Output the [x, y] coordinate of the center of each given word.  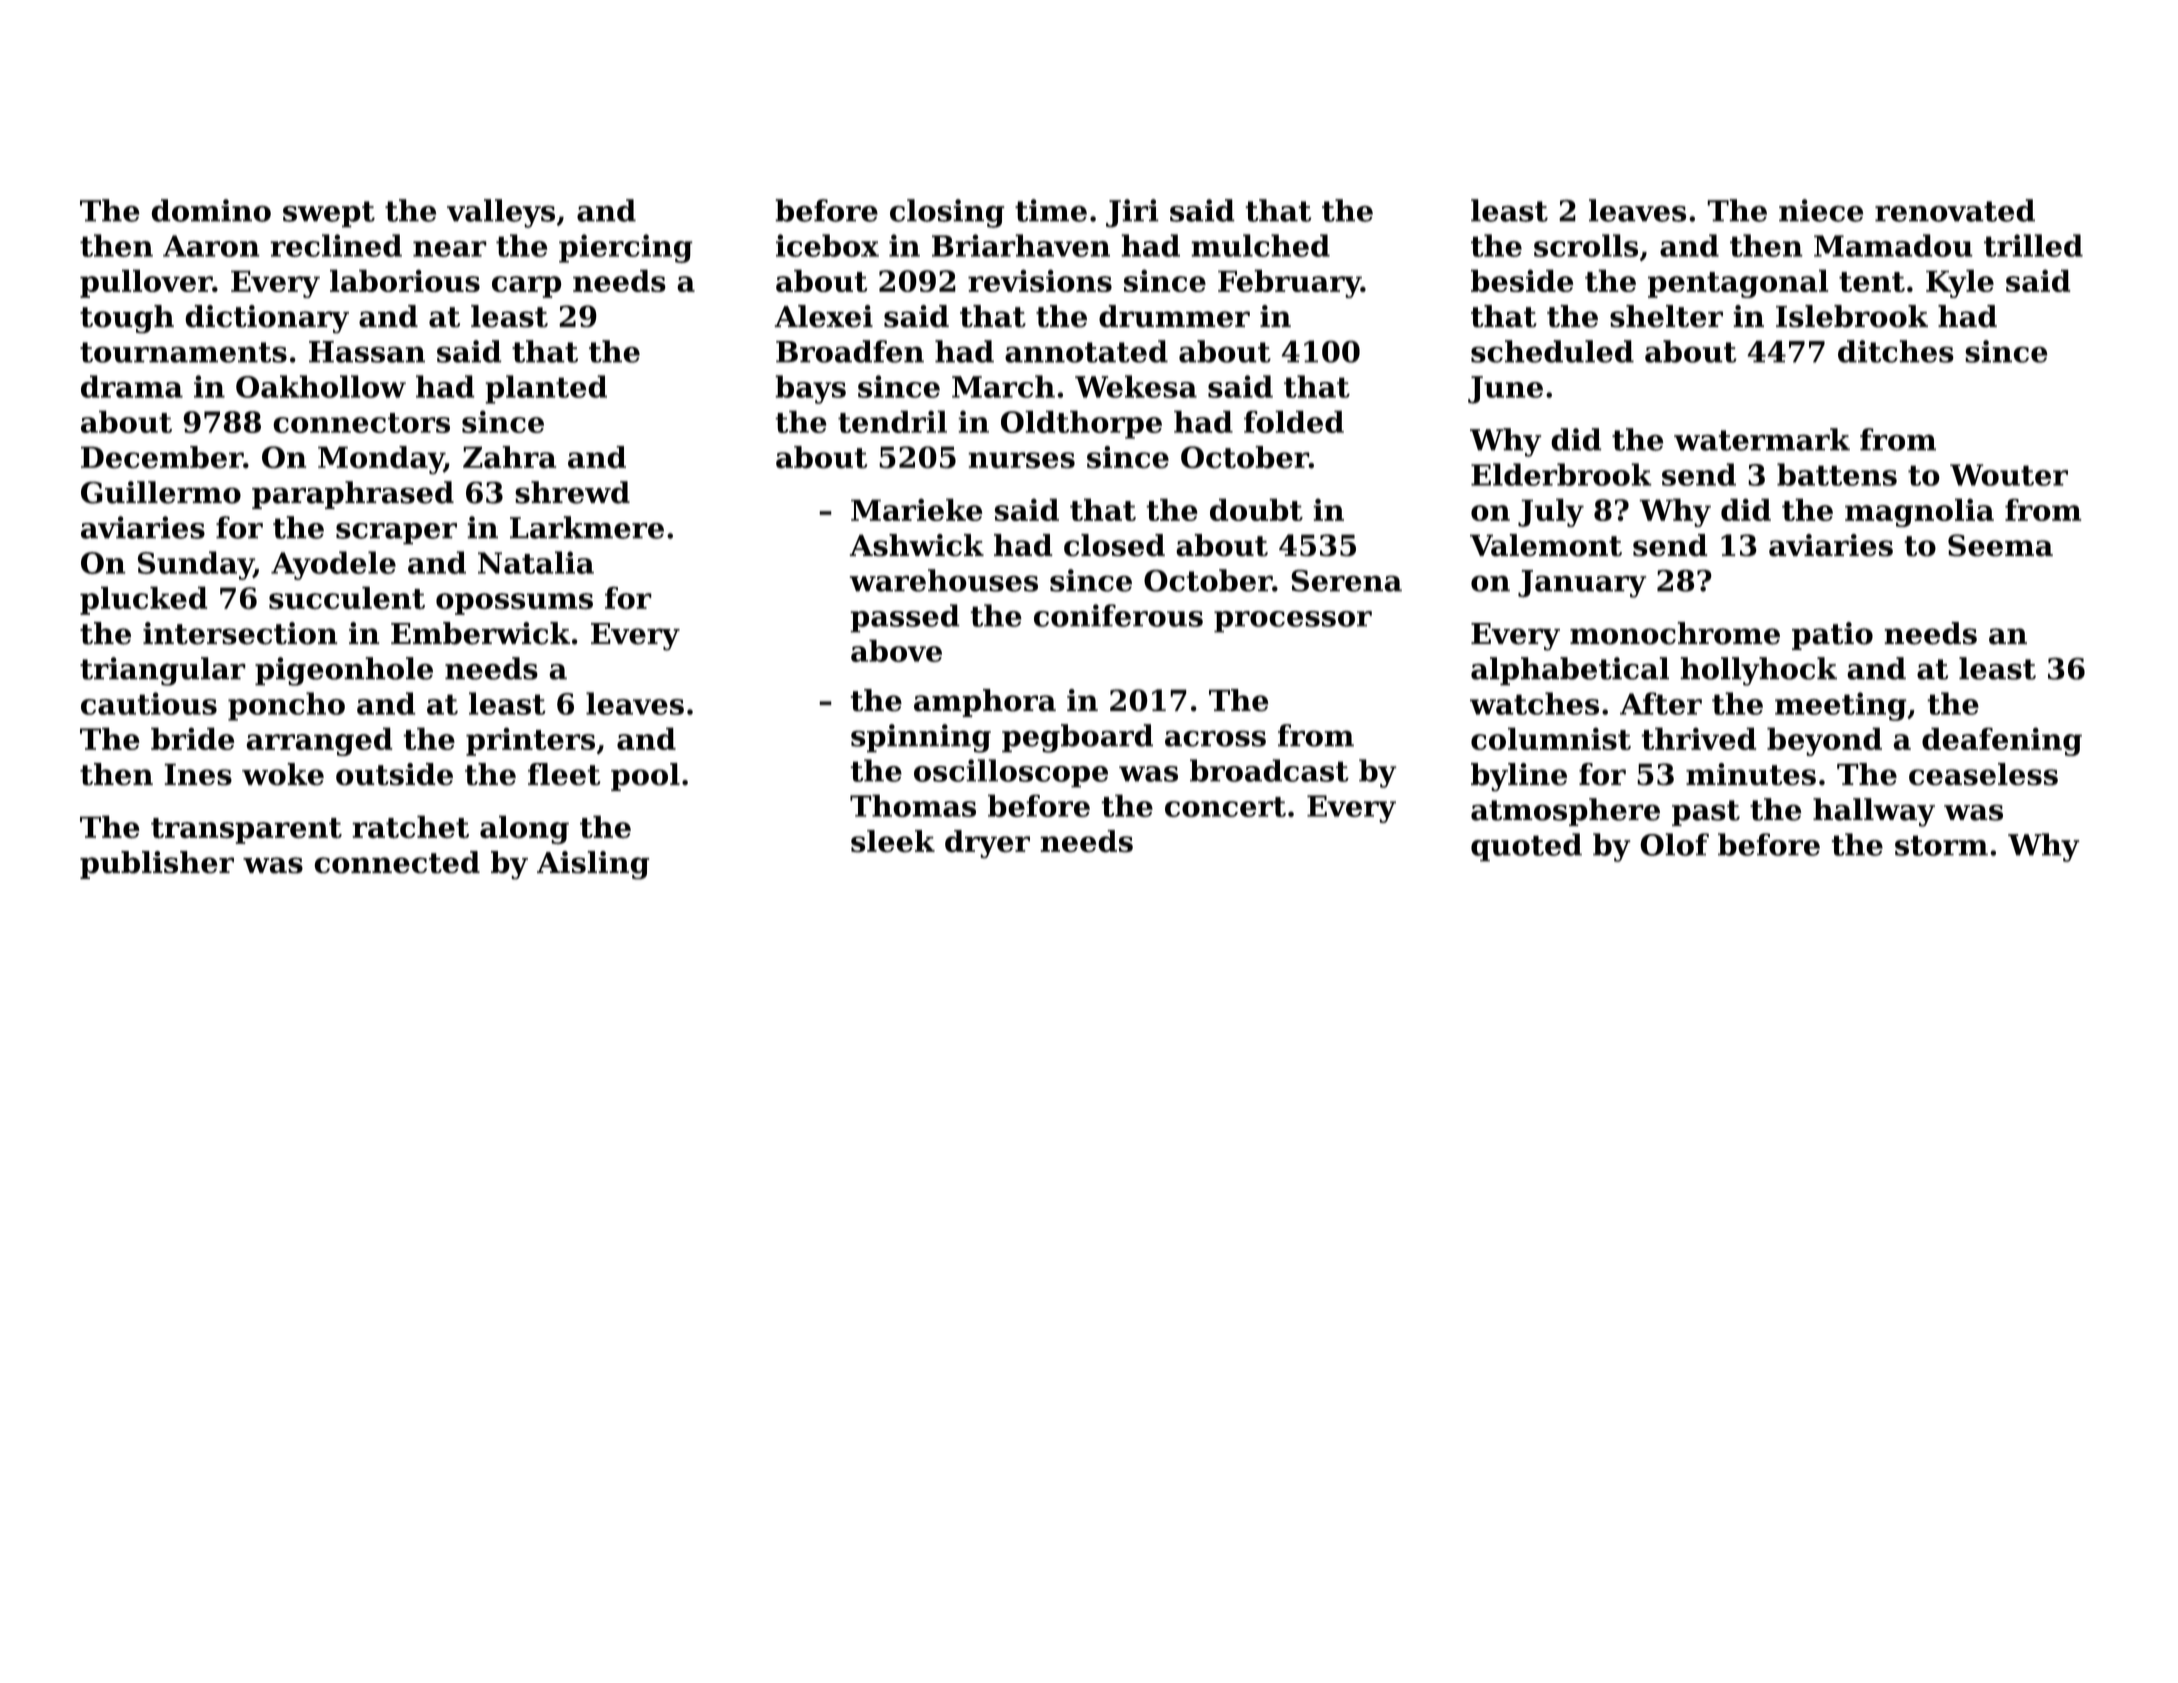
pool [645, 777]
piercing [626, 248]
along [524, 829]
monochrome [1675, 633]
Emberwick [480, 633]
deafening [2002, 741]
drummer [1174, 316]
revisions [1040, 280]
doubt [1256, 509]
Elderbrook [1561, 474]
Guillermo [161, 492]
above [896, 650]
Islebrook [1852, 316]
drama [132, 386]
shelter [1666, 316]
